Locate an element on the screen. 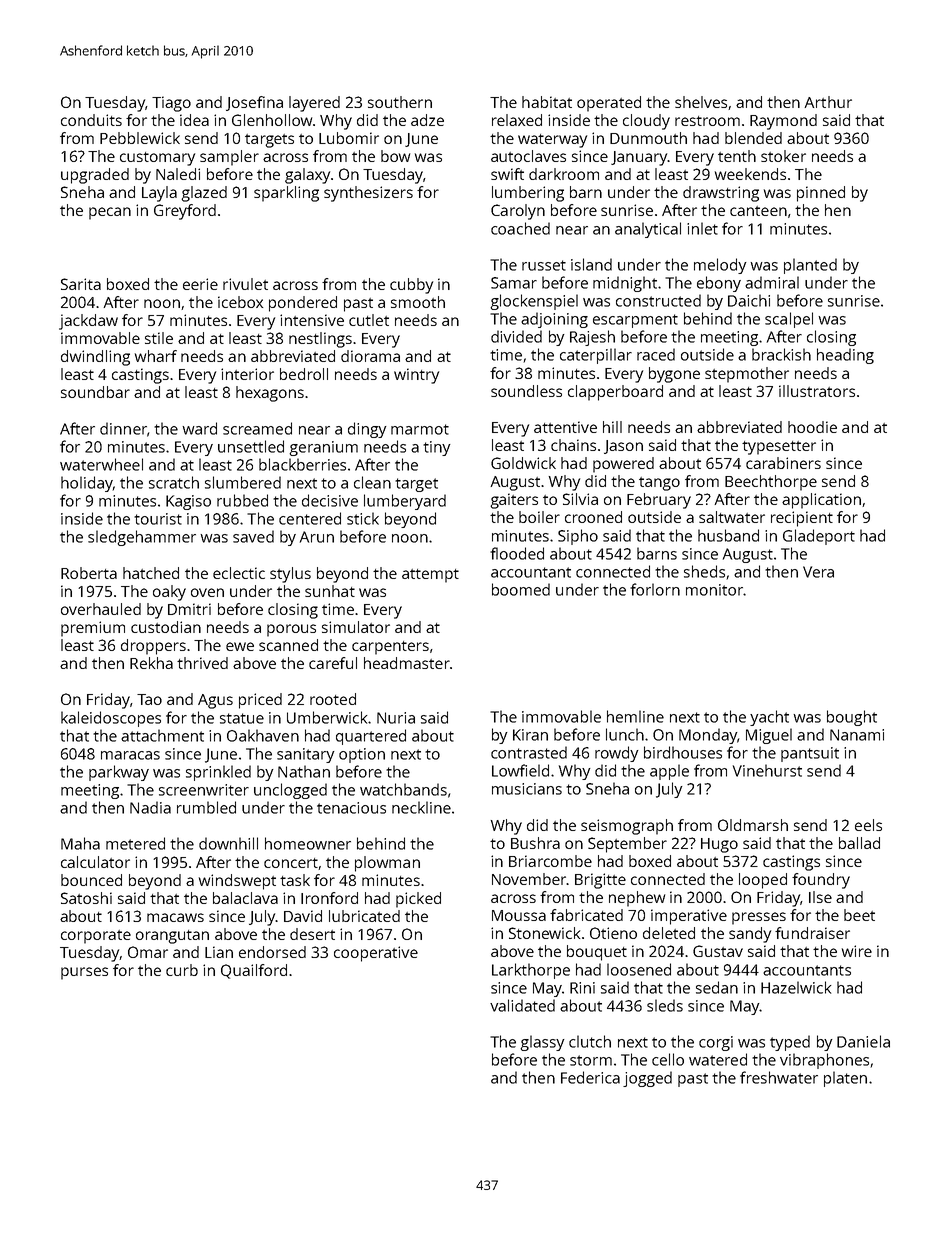 Image resolution: width=952 pixels, height=1233 pixels. Nadia is located at coordinates (150, 807).
